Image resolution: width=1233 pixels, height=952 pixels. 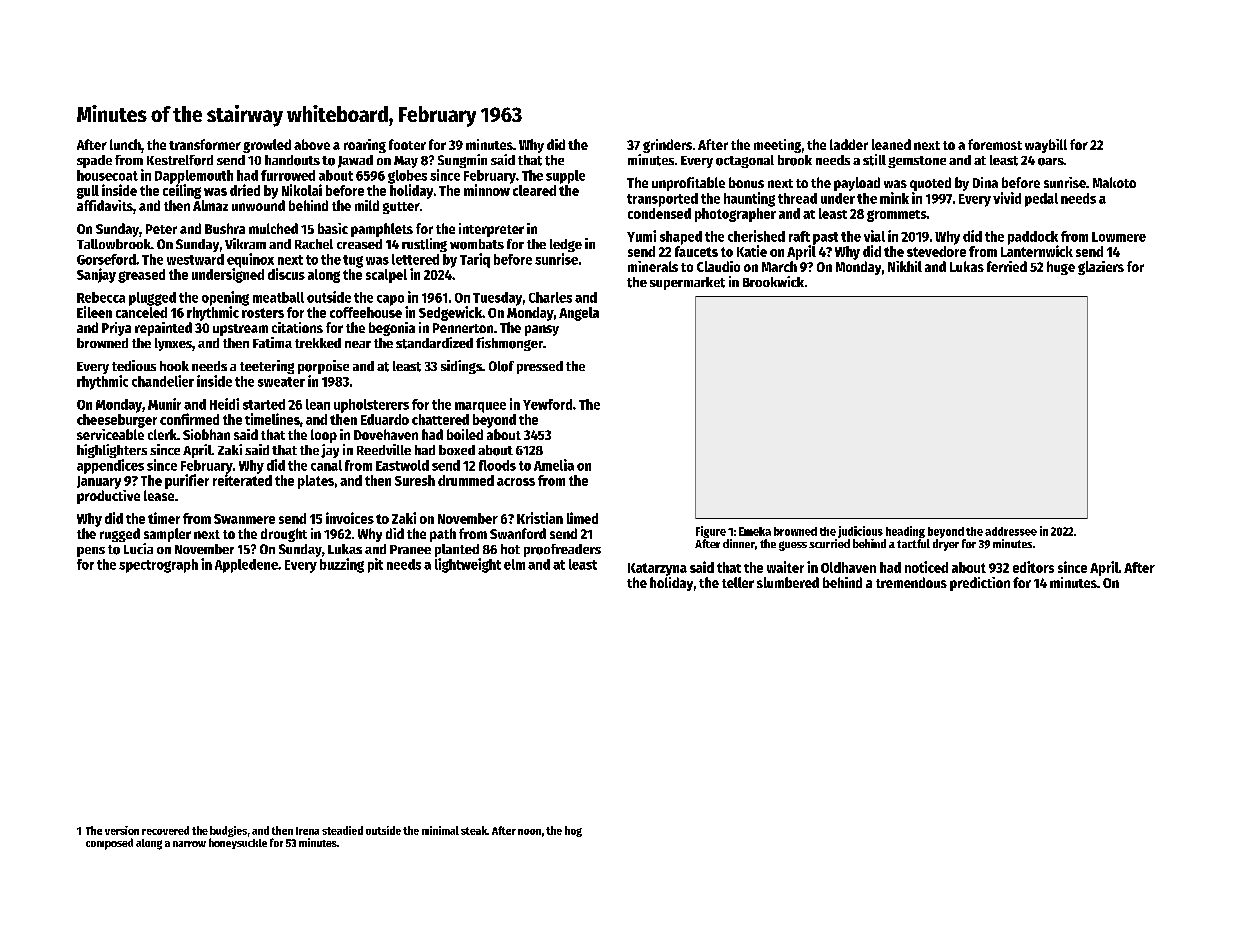 I want to click on hog, so click(x=573, y=831).
